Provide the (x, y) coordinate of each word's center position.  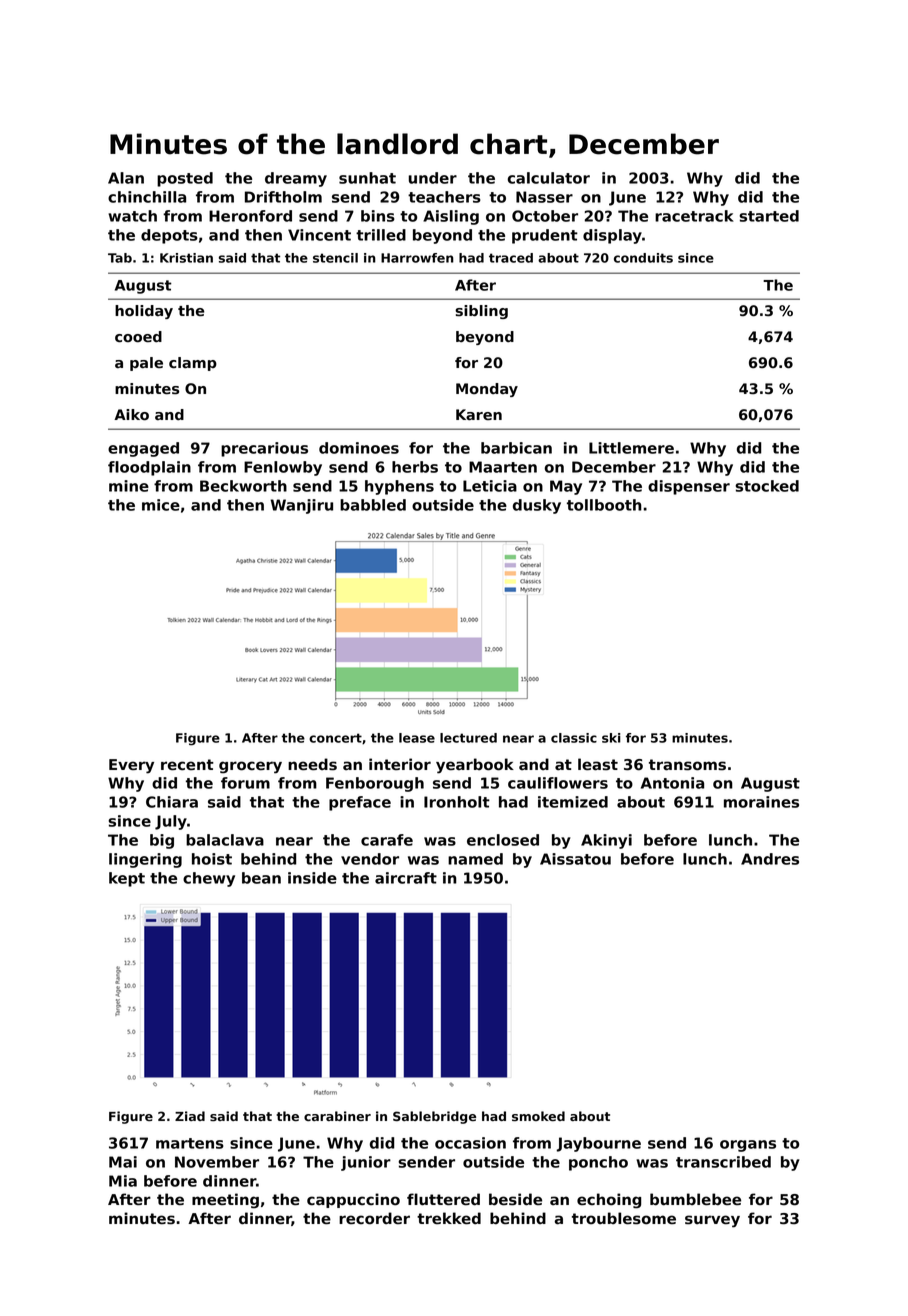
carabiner (337, 1116)
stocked (767, 486)
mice (161, 505)
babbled (373, 505)
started (769, 216)
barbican (516, 448)
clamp (193, 364)
